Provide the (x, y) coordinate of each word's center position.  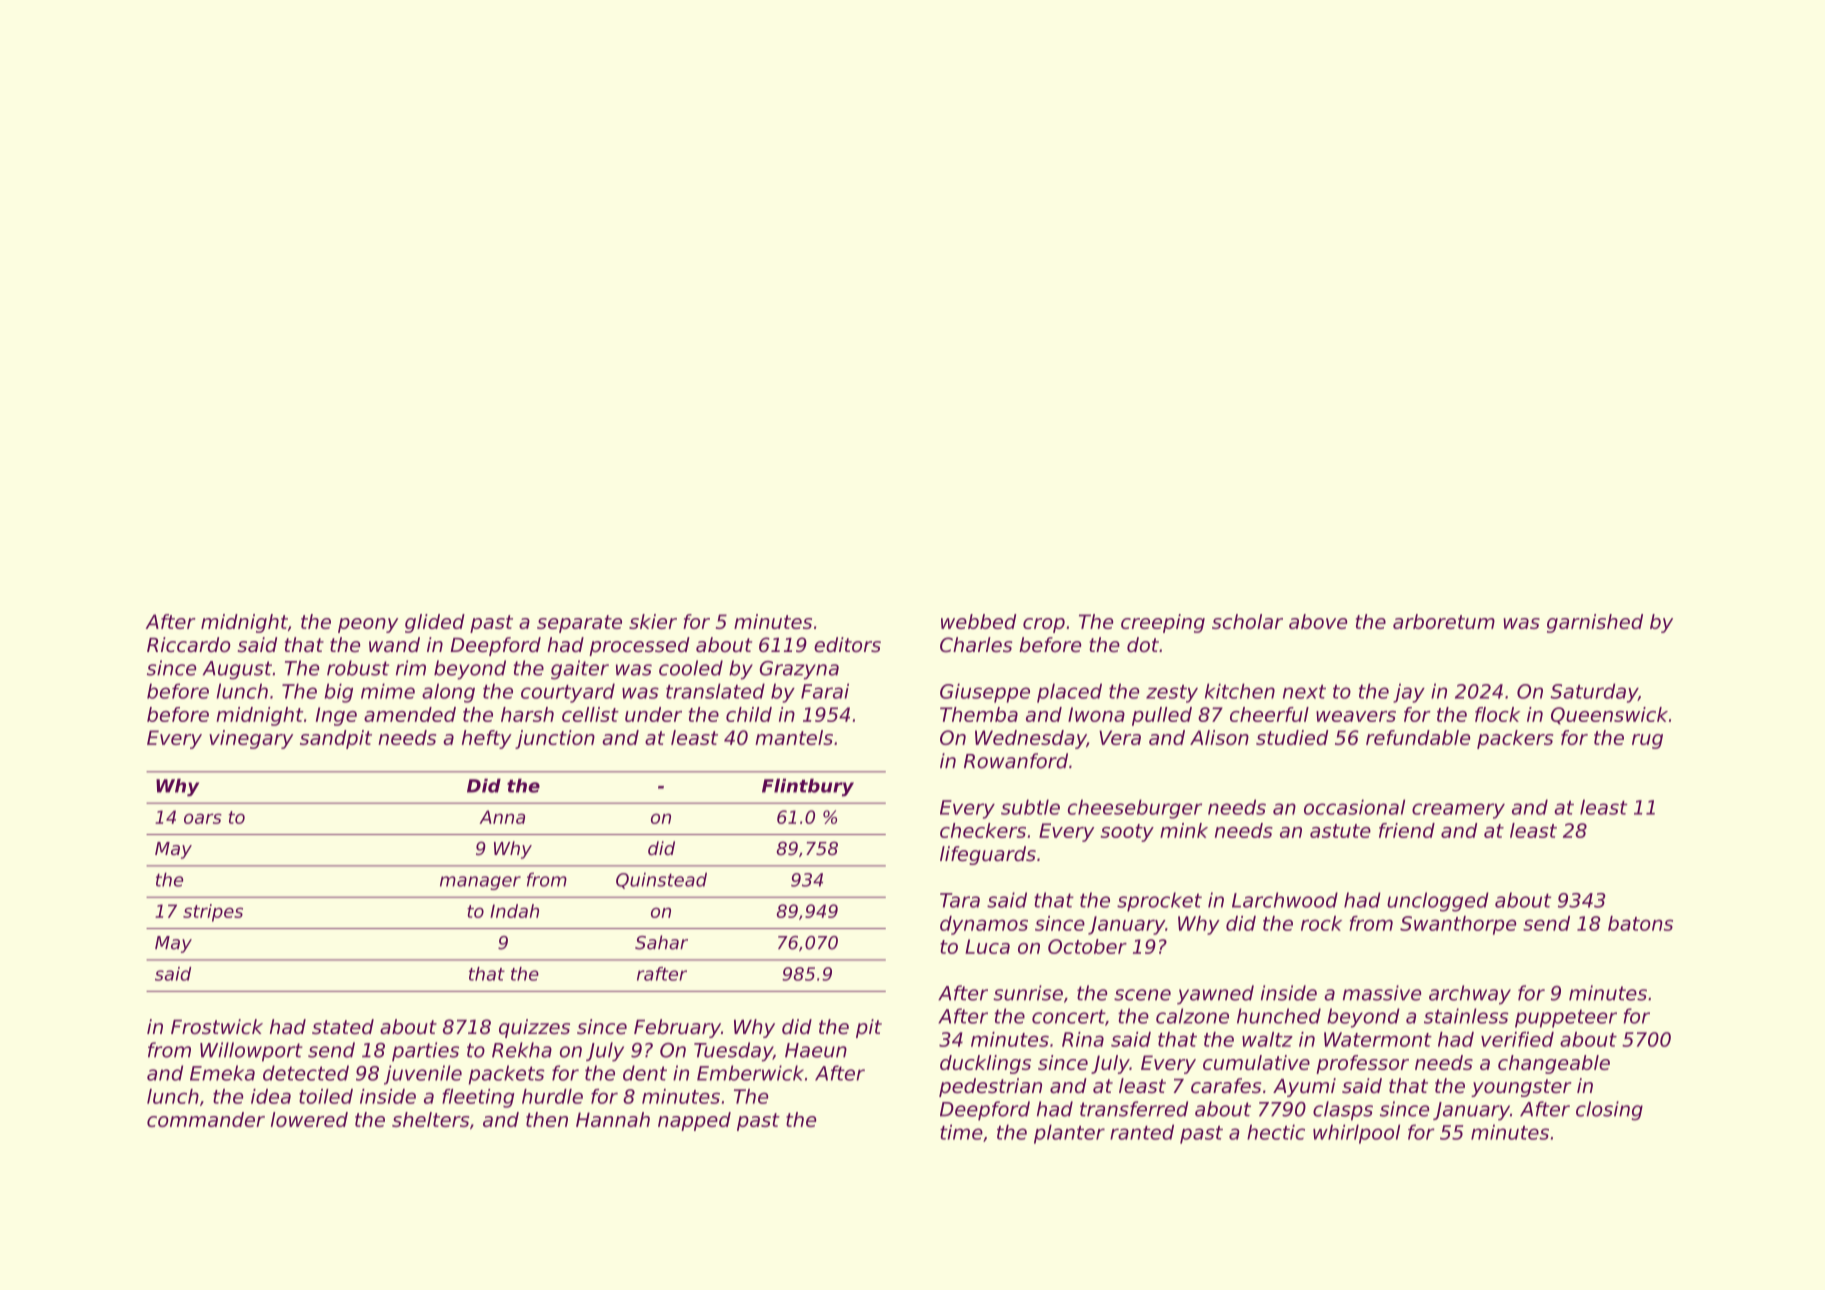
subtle (1030, 807)
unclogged (1438, 902)
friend (1407, 830)
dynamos (984, 925)
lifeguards (988, 855)
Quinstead (661, 880)
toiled (326, 1096)
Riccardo (189, 645)
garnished (1595, 623)
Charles (976, 645)
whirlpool (1356, 1134)
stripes (213, 913)
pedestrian (990, 1087)
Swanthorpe (1458, 925)
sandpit (336, 739)
